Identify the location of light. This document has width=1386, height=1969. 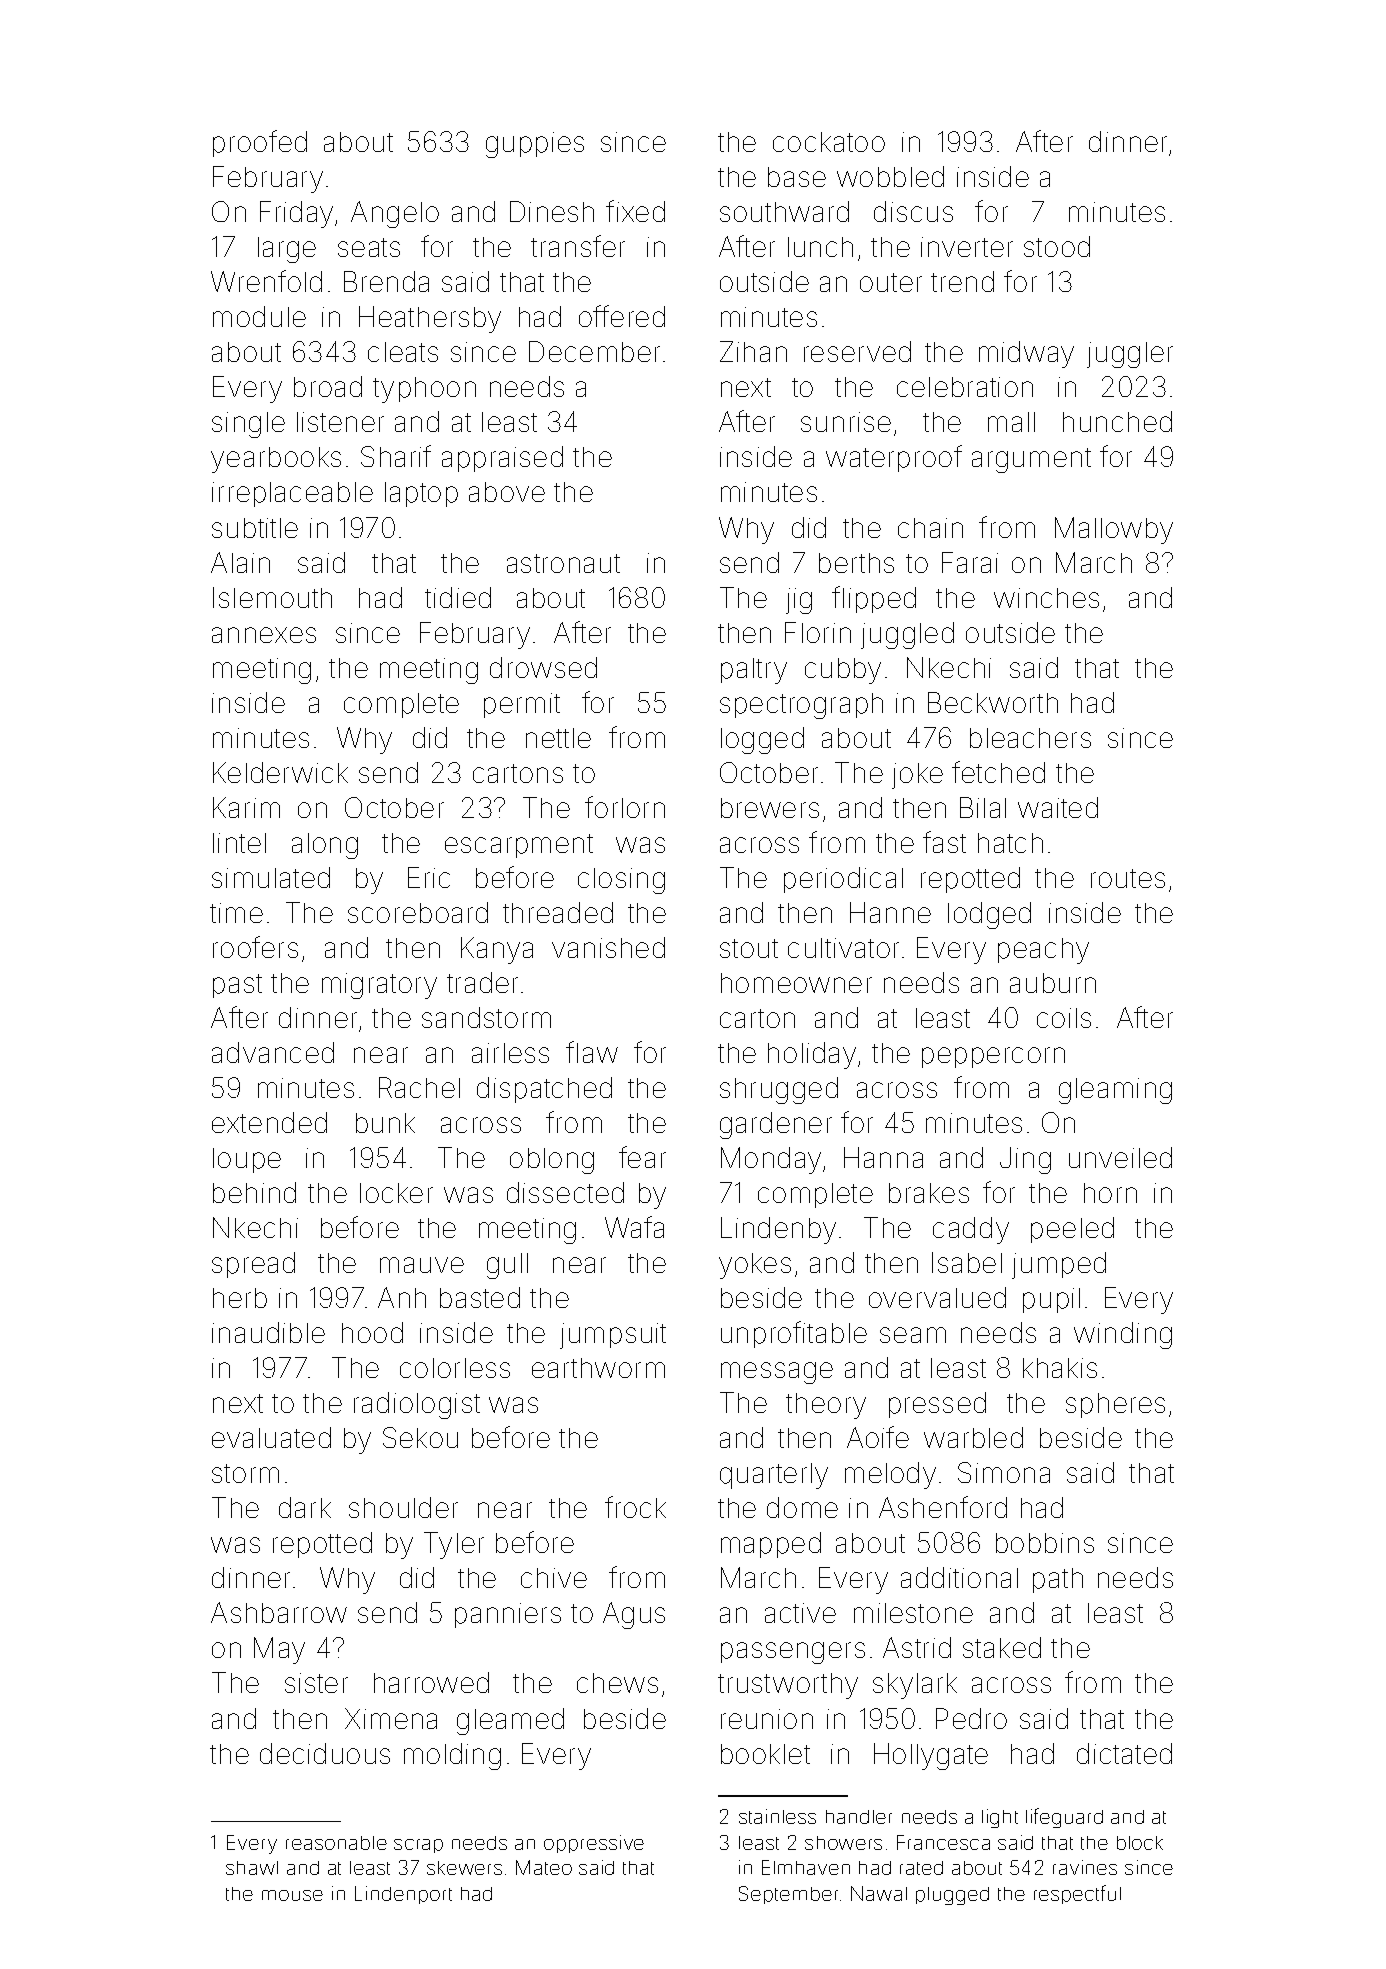
(1000, 1818).
